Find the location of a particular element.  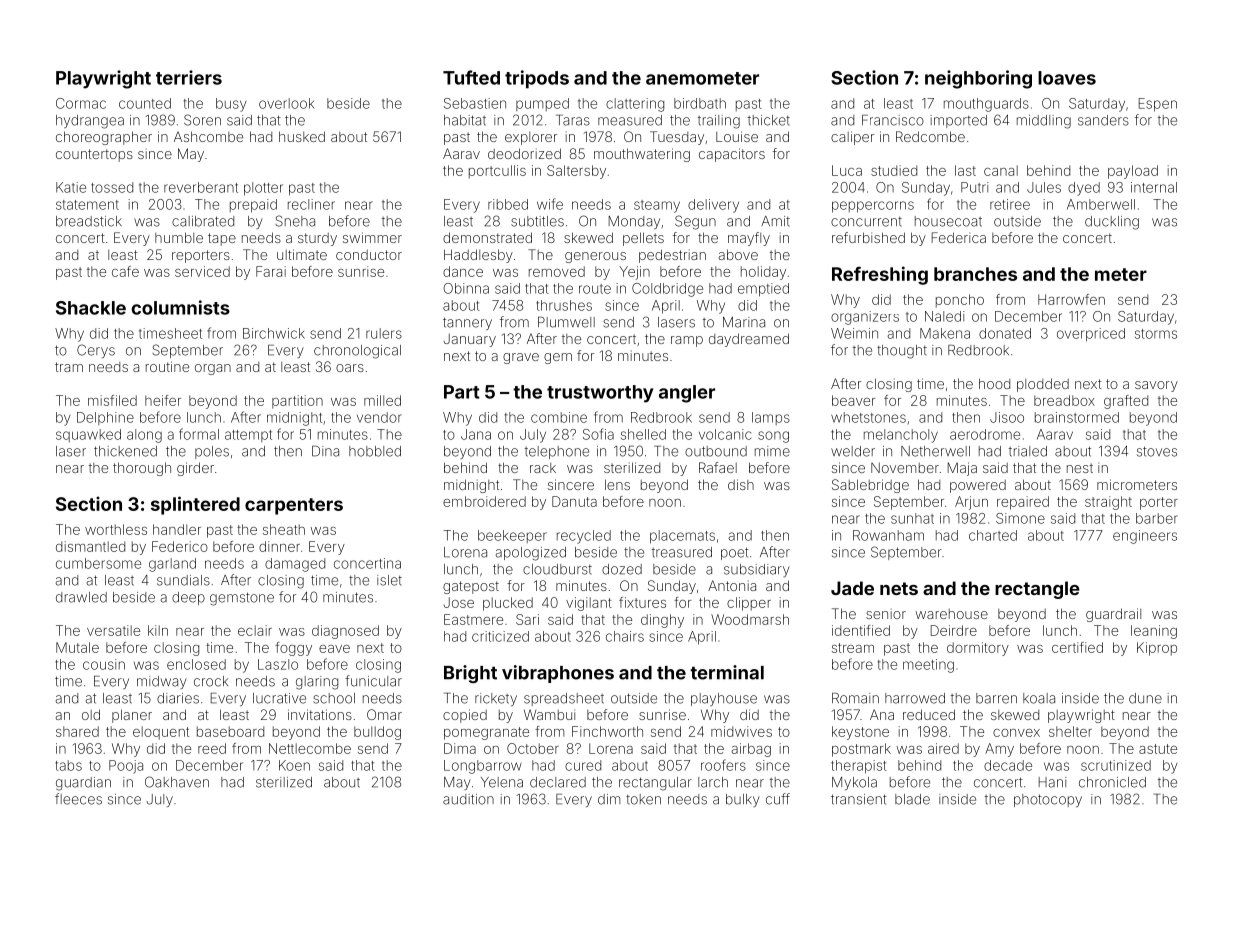

Oakhaven is located at coordinates (177, 782).
